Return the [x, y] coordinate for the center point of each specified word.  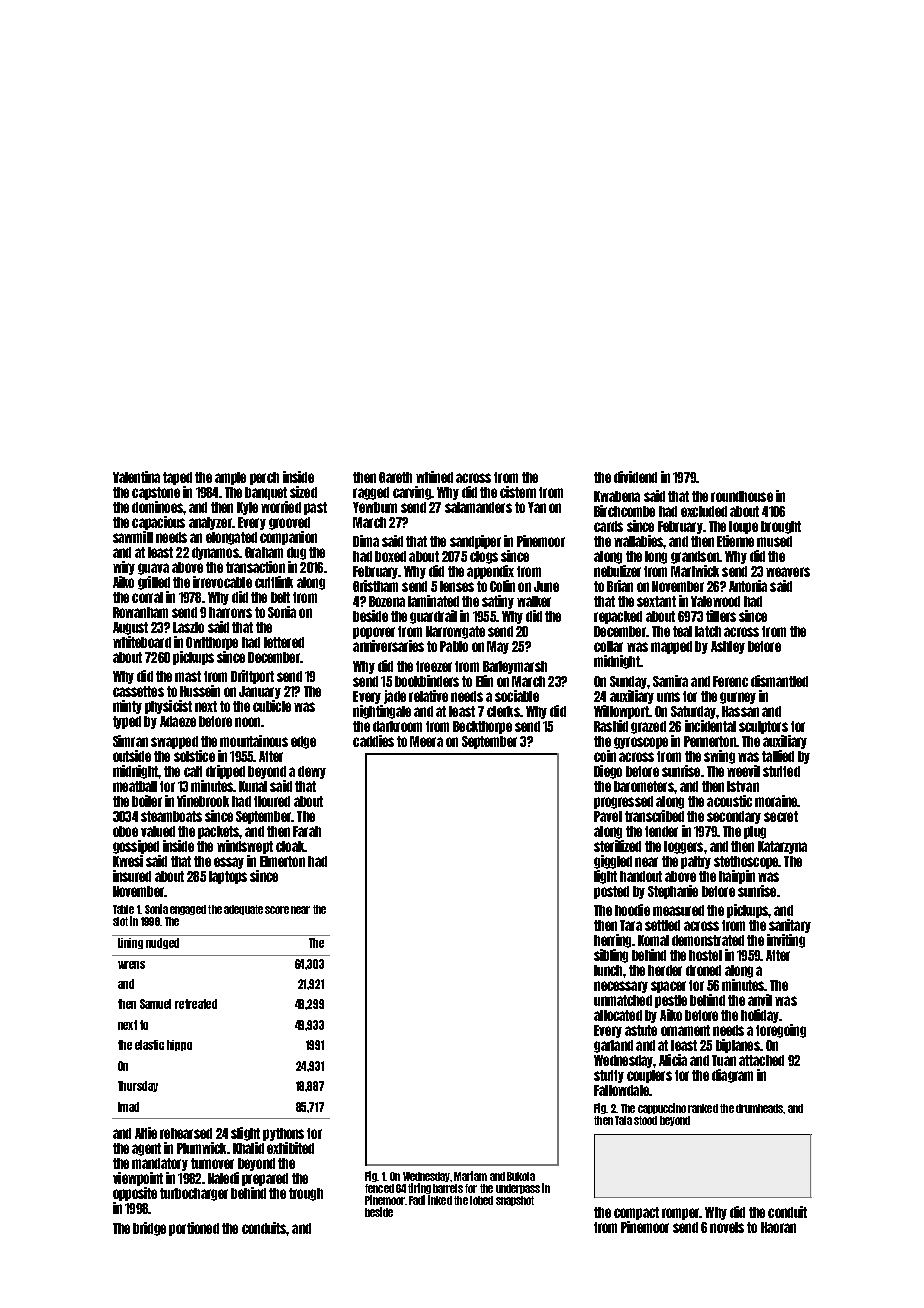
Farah [307, 831]
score [277, 910]
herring [612, 941]
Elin [484, 681]
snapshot [515, 1201]
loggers [683, 847]
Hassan [740, 711]
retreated [196, 1004]
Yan [537, 507]
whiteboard [142, 642]
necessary [621, 987]
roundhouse [742, 496]
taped [177, 478]
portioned [194, 1229]
